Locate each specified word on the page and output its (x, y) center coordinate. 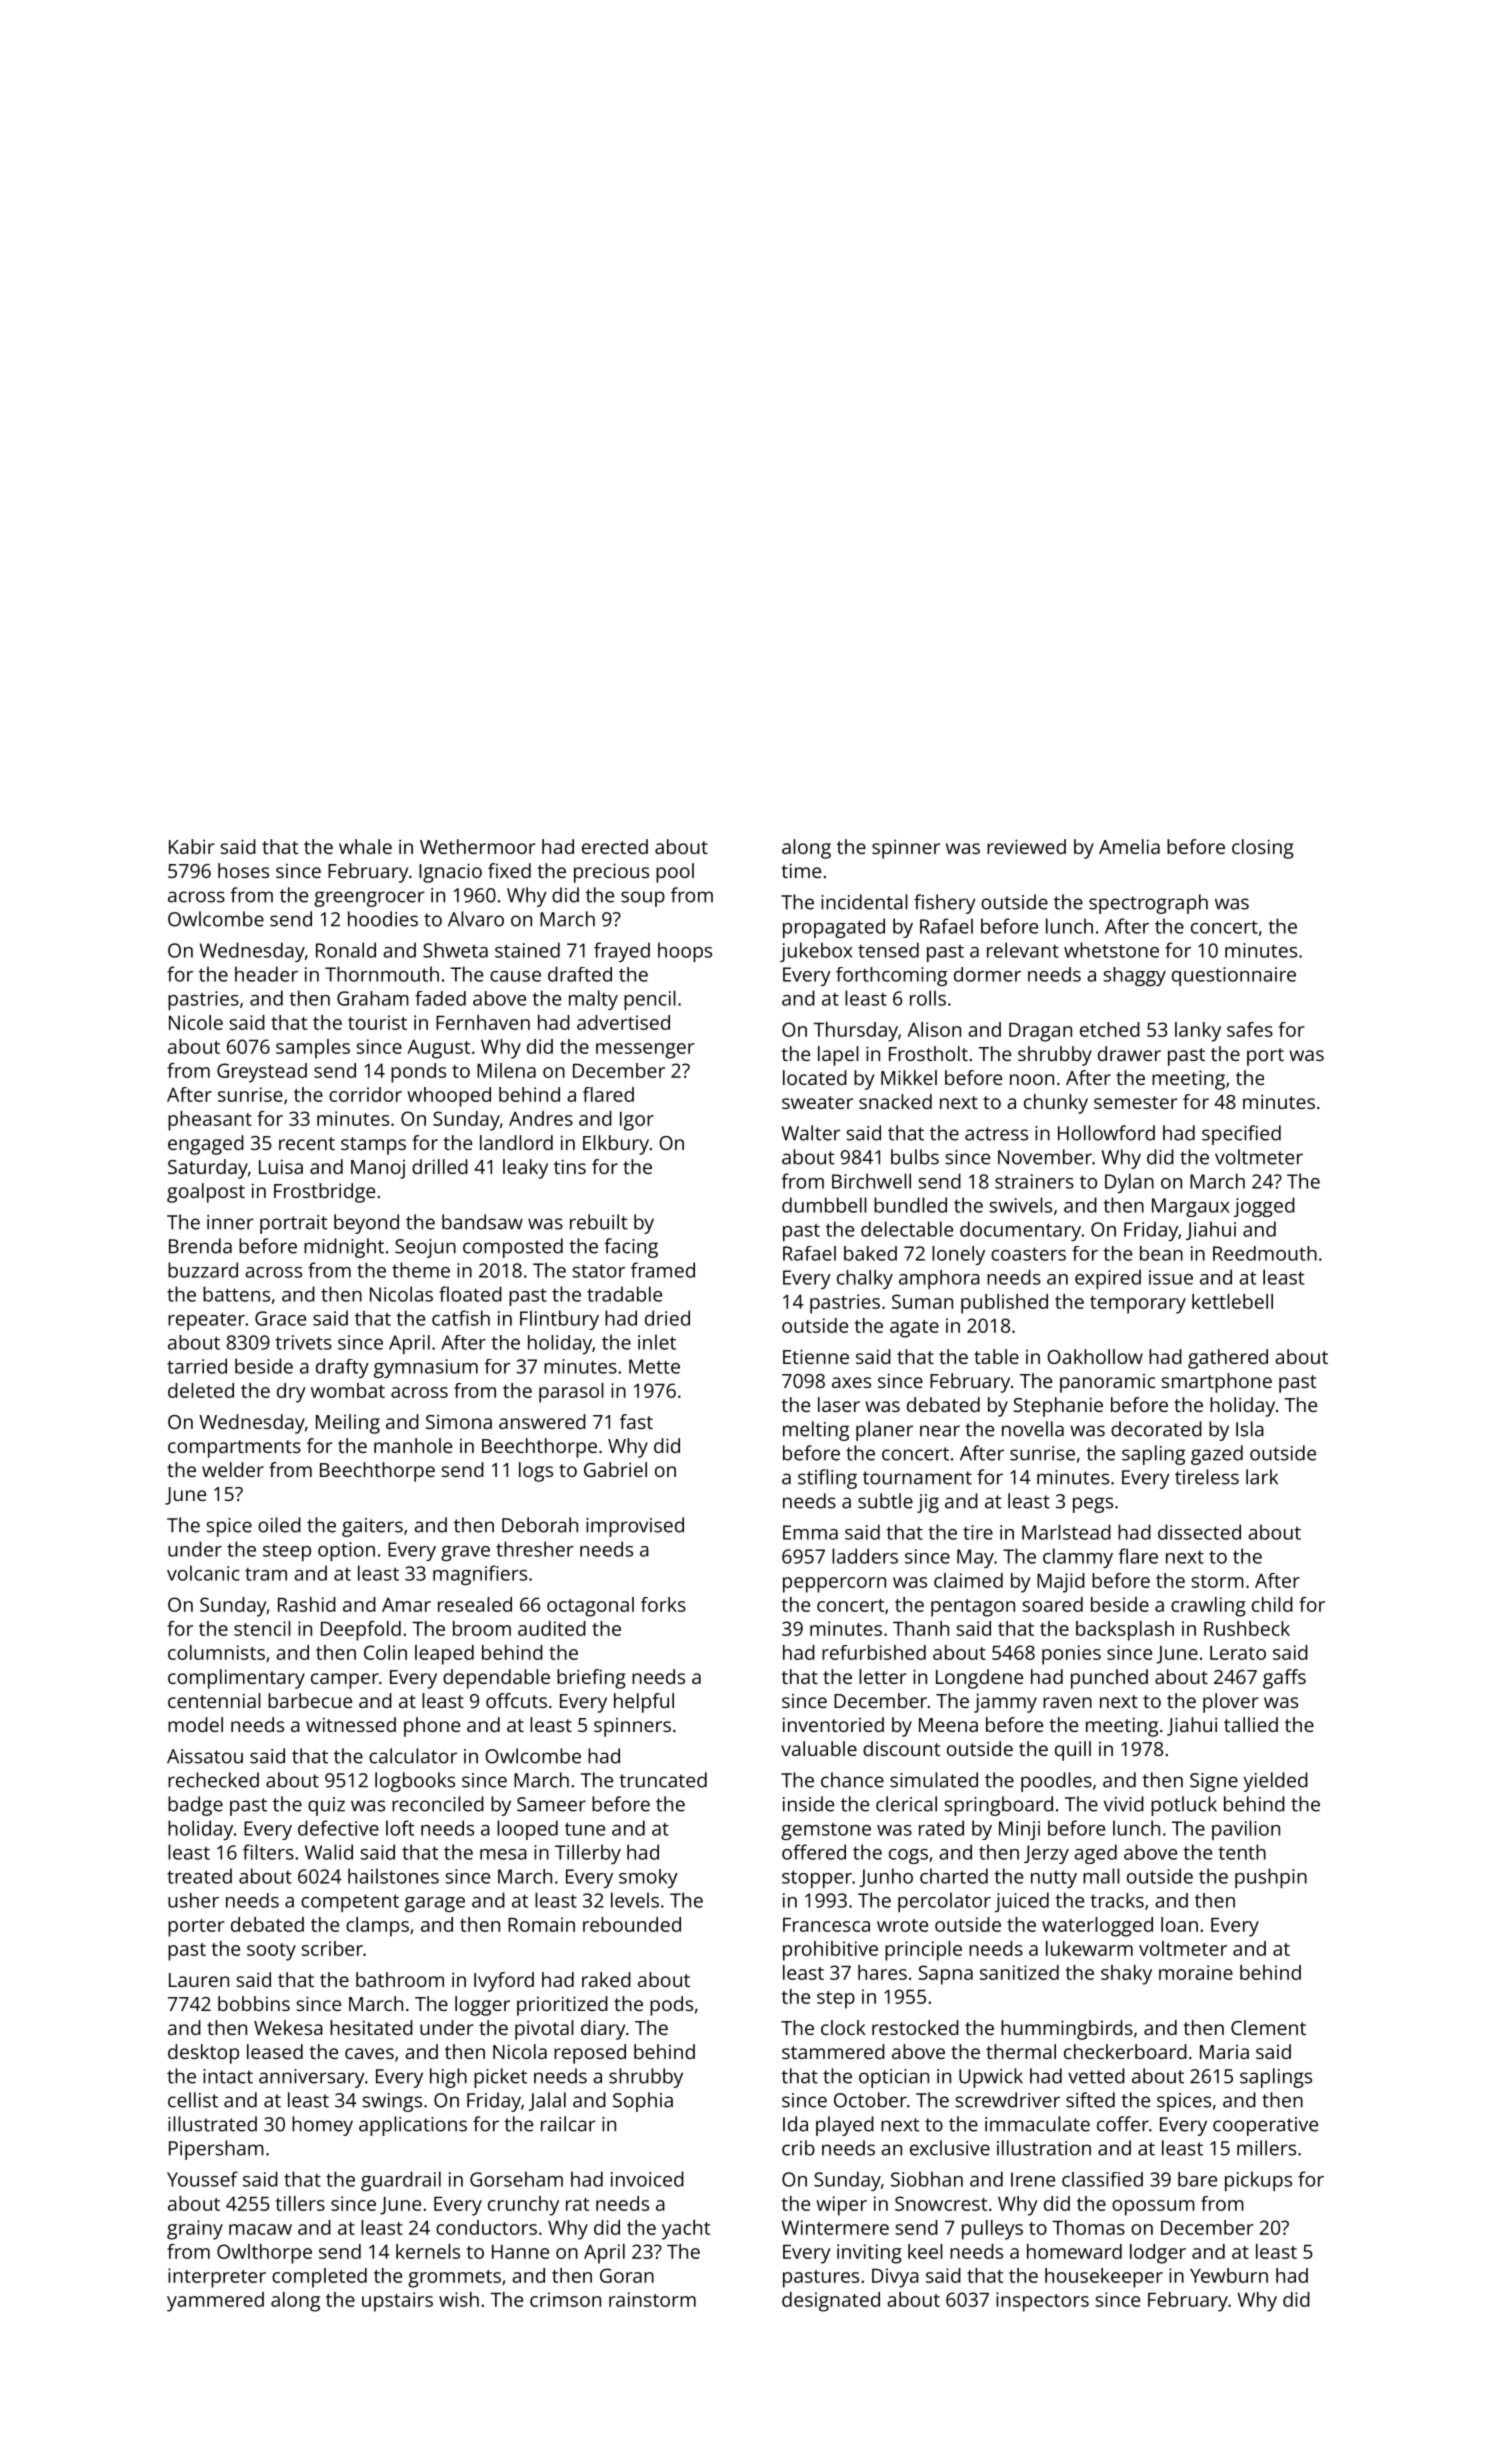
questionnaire (1234, 976)
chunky (1056, 1104)
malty (593, 1000)
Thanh (921, 1628)
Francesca (826, 1925)
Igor (637, 1121)
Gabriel (615, 1469)
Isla (1250, 1429)
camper (345, 1681)
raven (1067, 1702)
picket (500, 2078)
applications (413, 2126)
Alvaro (476, 919)
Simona (459, 1421)
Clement (1268, 2027)
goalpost (206, 1193)
